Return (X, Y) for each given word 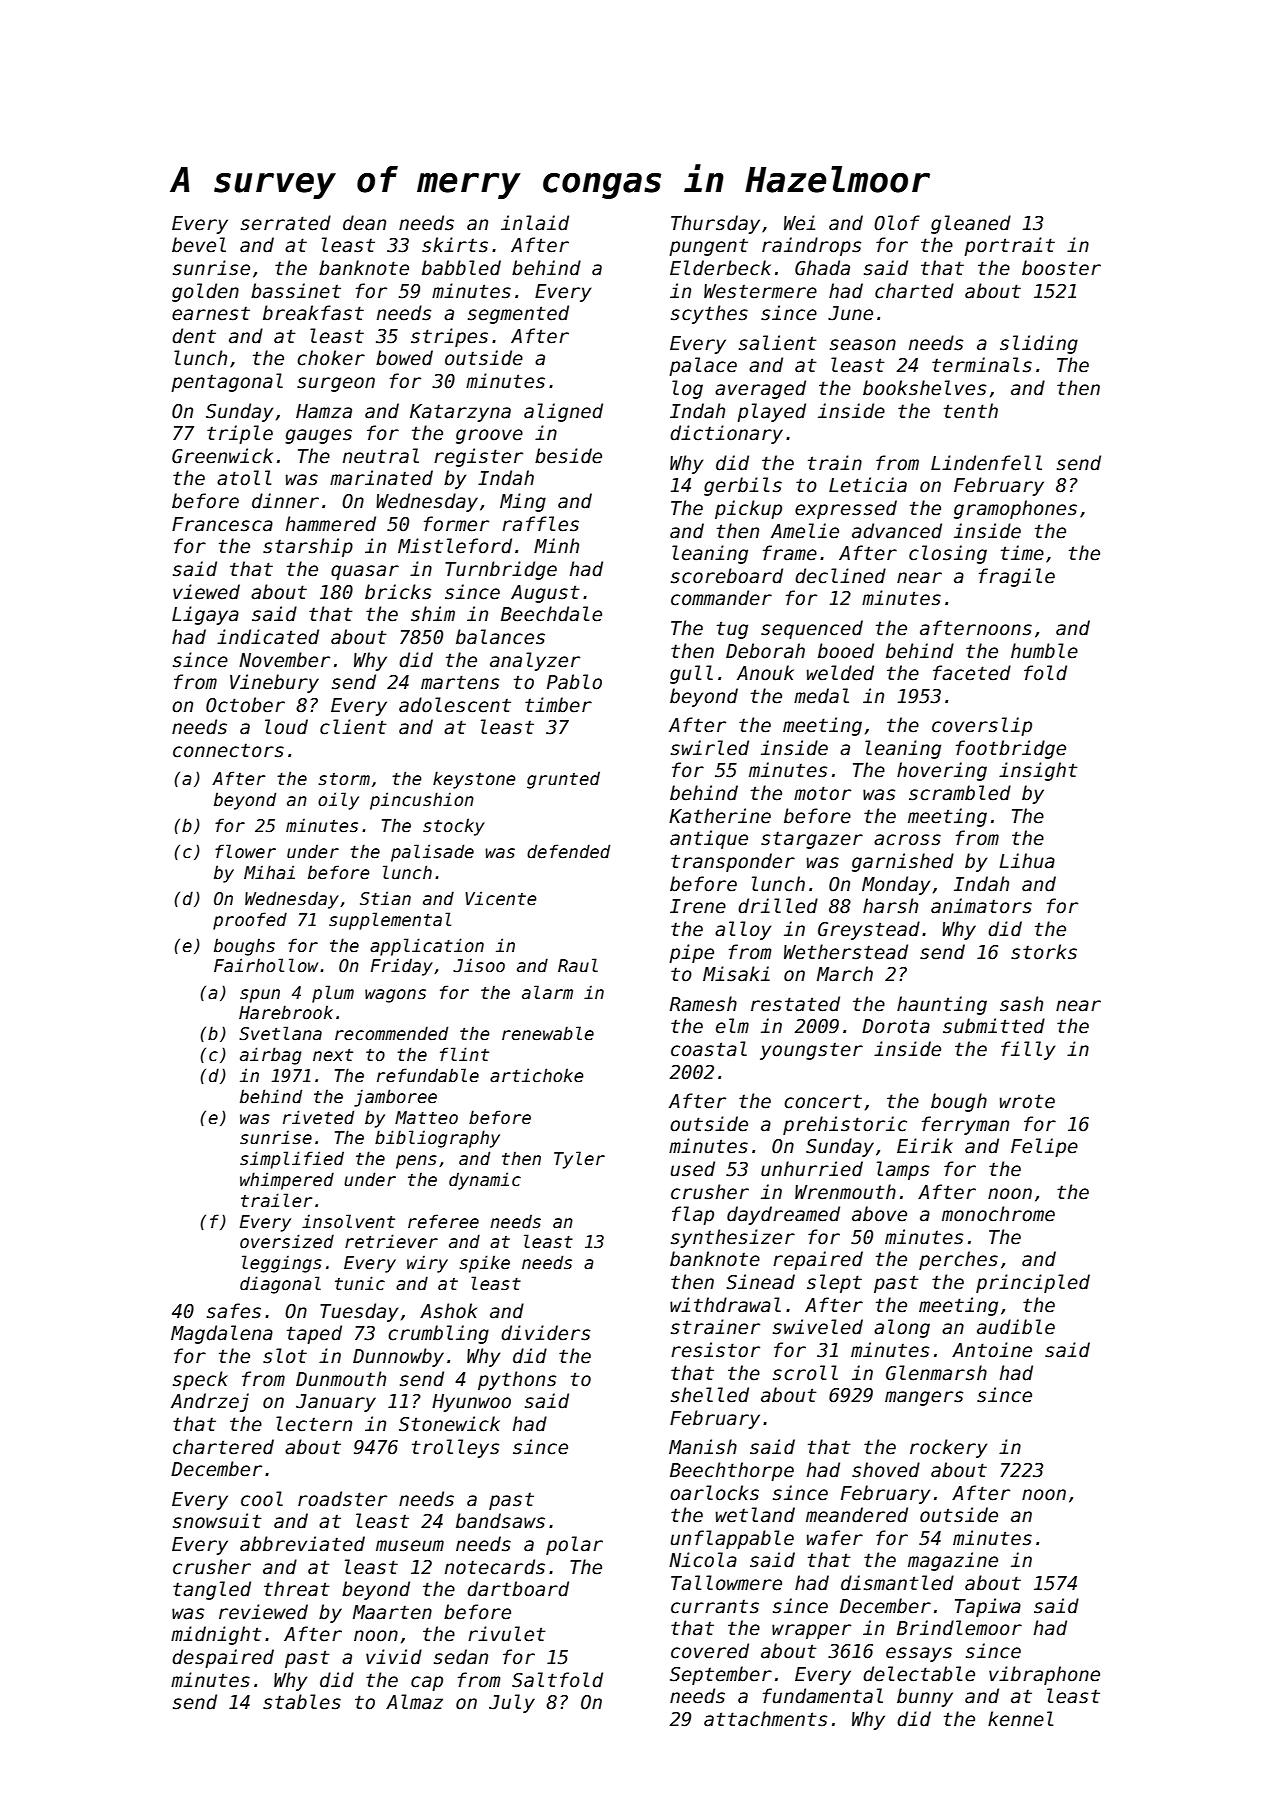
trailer (277, 1200)
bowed (404, 358)
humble (1044, 651)
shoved (886, 1470)
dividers (545, 1333)
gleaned (971, 224)
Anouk (765, 673)
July (512, 1703)
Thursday (715, 224)
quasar (365, 572)
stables (302, 1702)
